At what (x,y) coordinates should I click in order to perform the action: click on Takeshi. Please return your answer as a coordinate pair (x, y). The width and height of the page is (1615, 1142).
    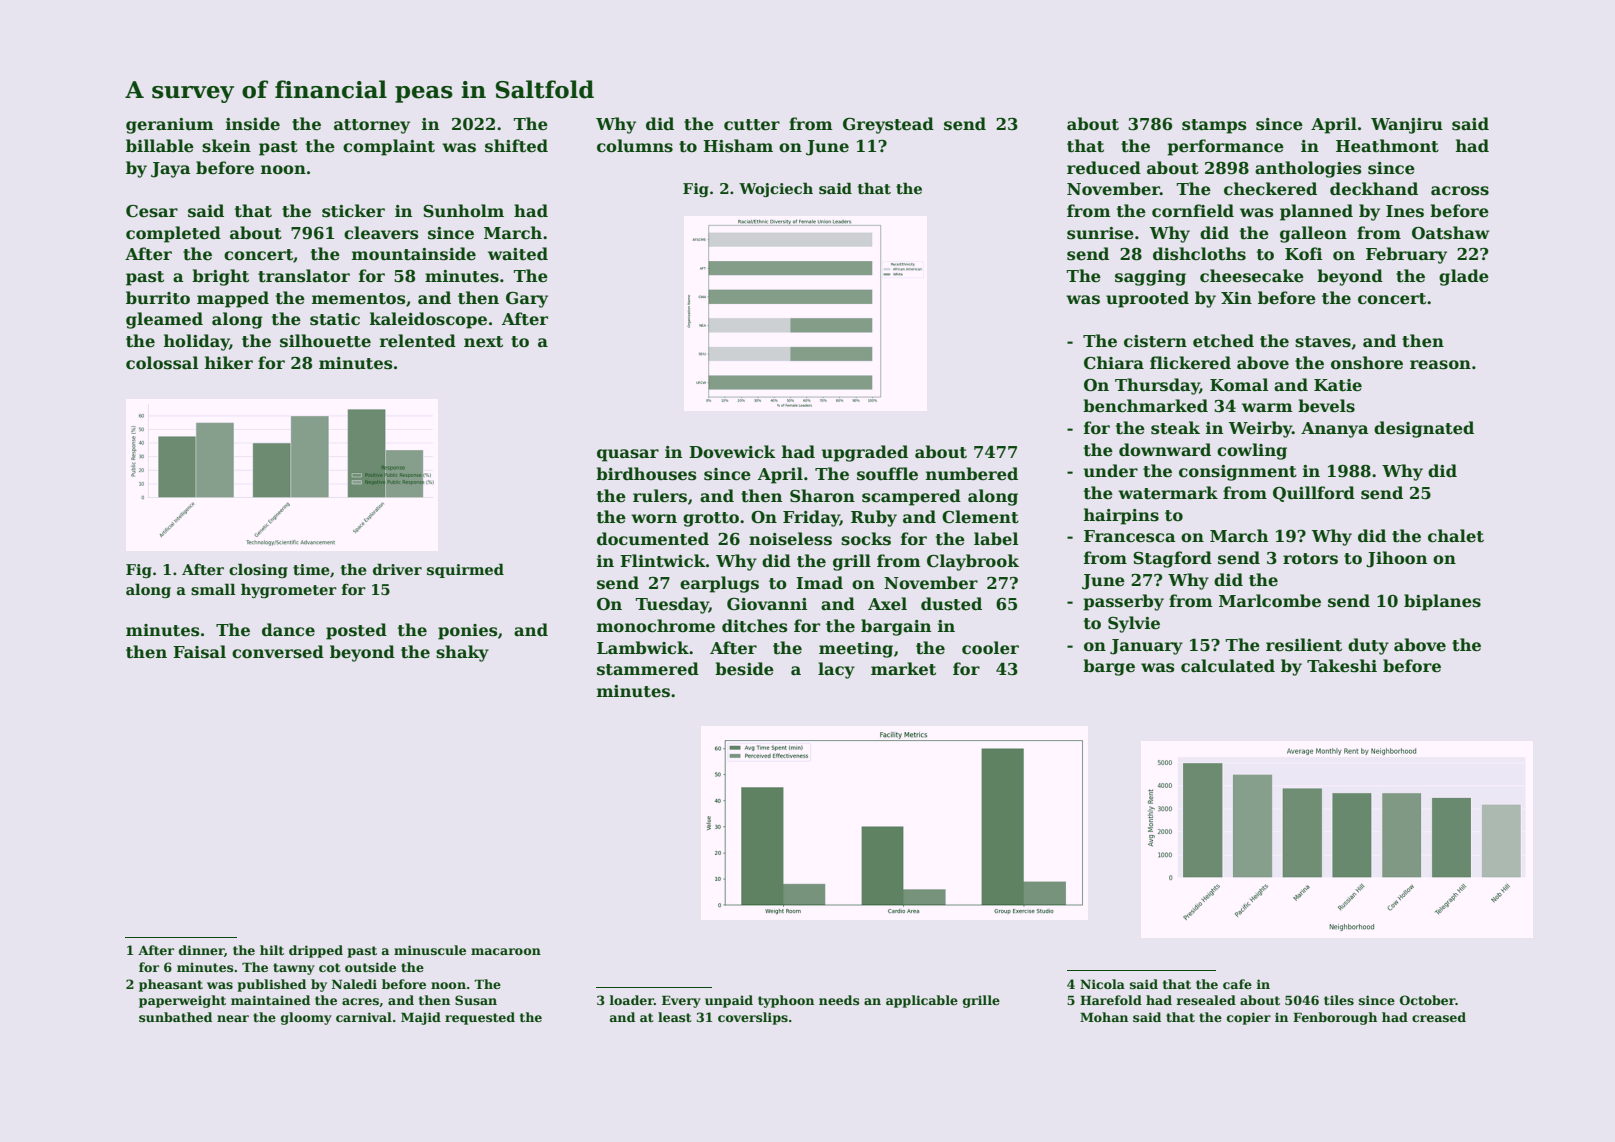
    Looking at the image, I should click on (1342, 666).
